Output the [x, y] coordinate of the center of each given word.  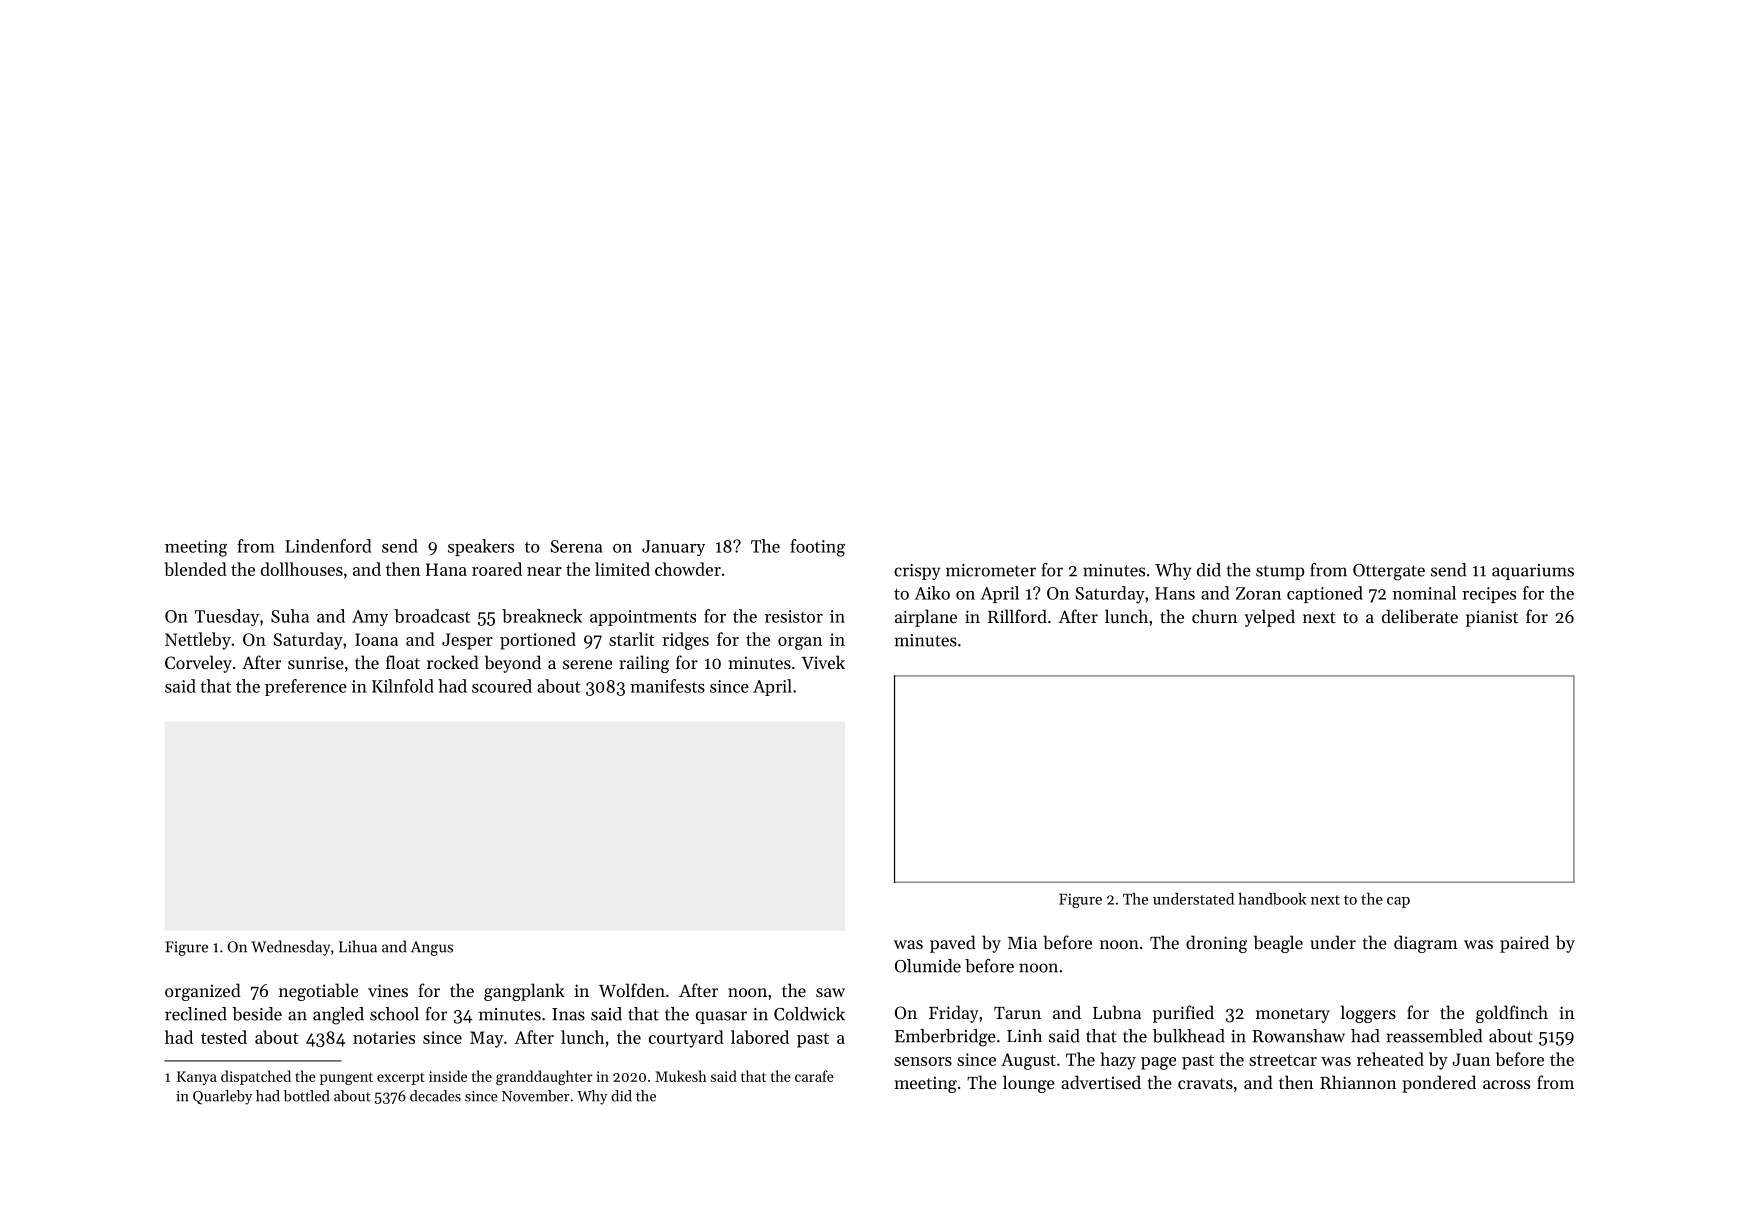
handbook [1272, 899]
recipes [1489, 595]
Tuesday [227, 617]
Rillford [1017, 616]
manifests [667, 686]
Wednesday [290, 948]
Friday [954, 1014]
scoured [502, 686]
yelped [1269, 618]
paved [953, 944]
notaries [384, 1037]
